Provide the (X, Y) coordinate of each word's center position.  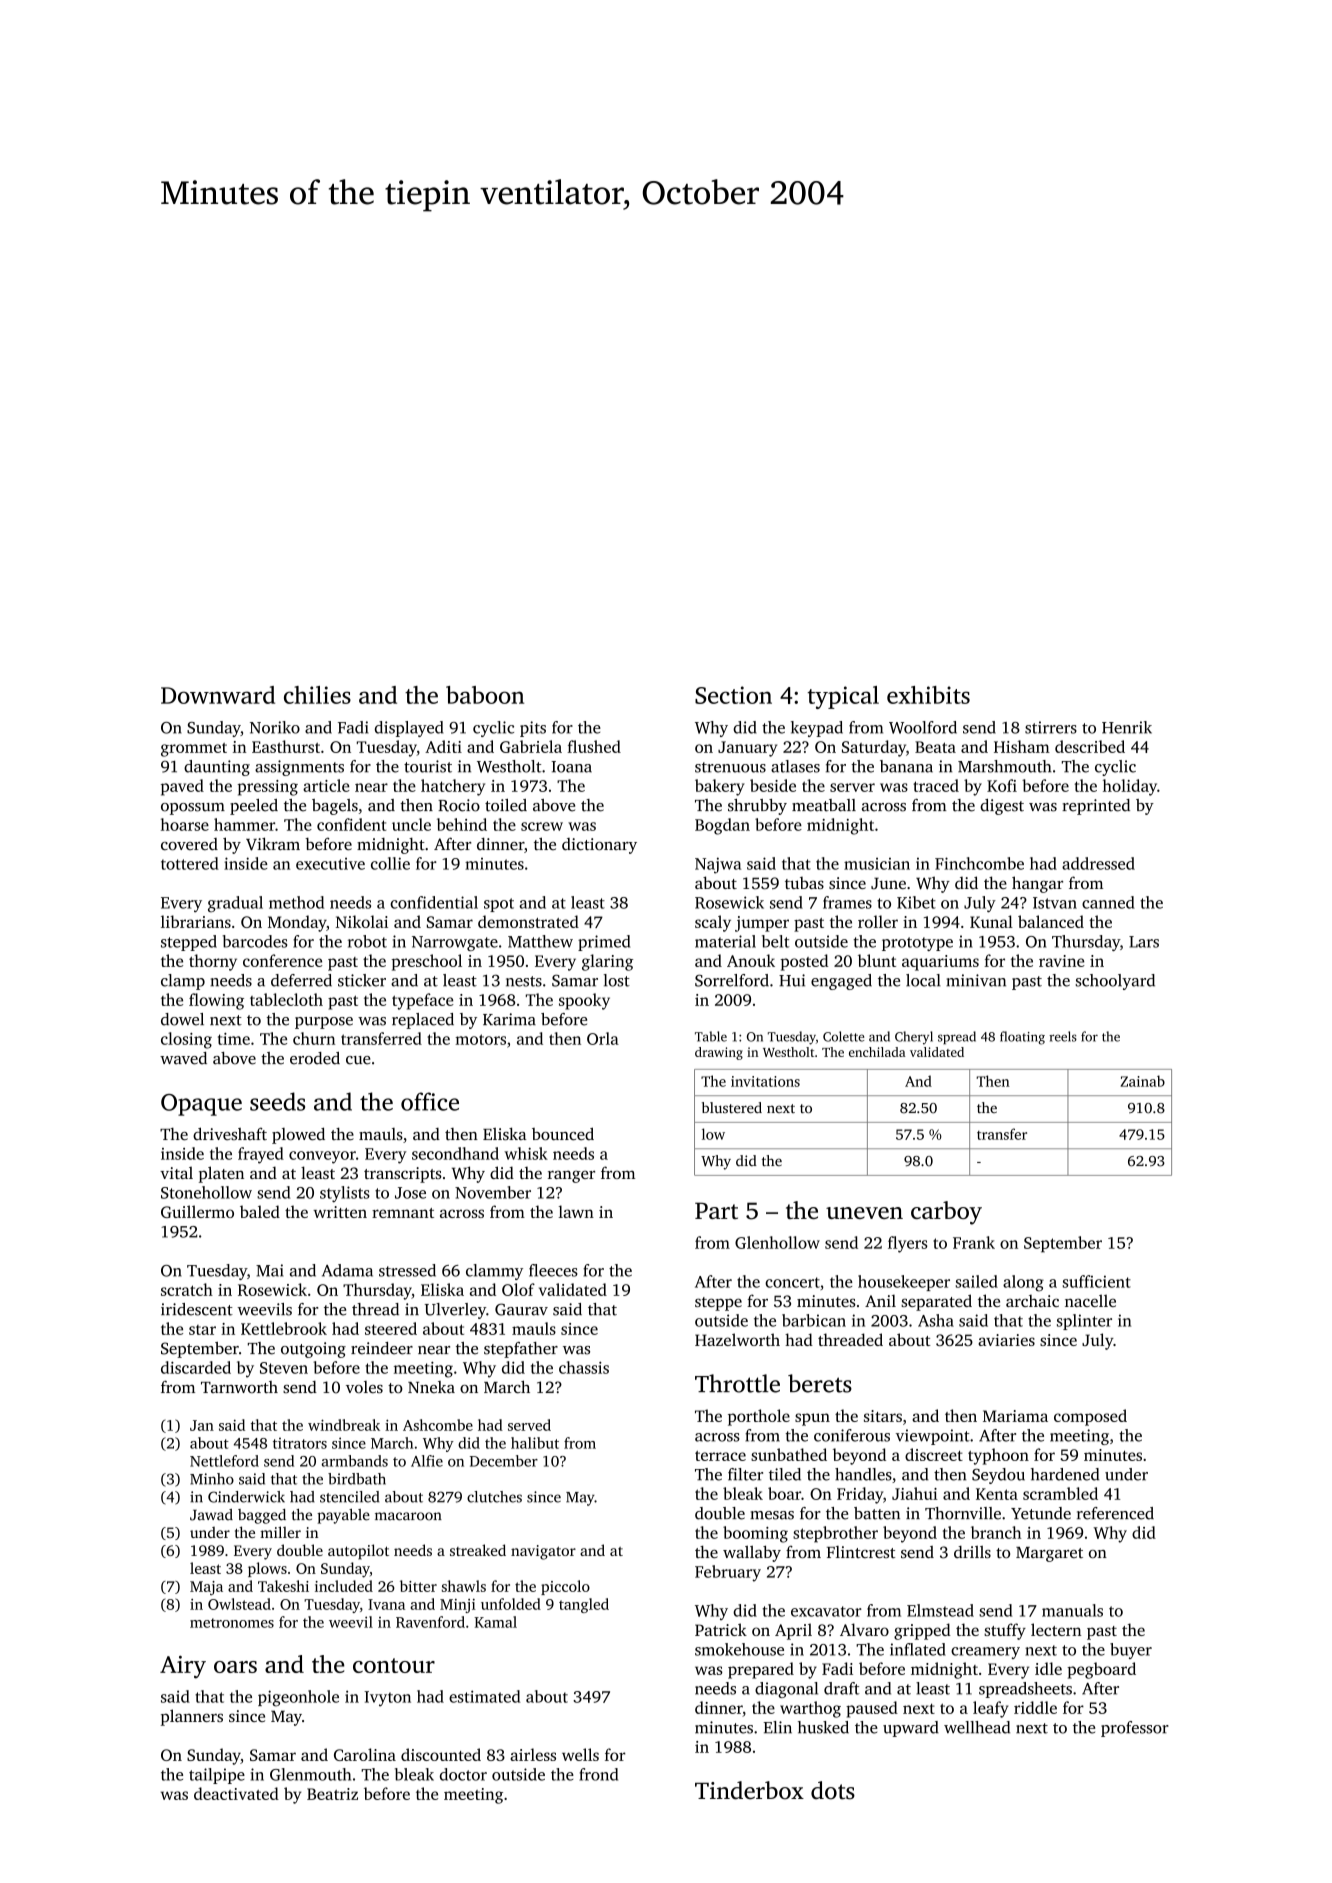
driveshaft (230, 1133)
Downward (218, 695)
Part (716, 1210)
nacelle (1090, 1300)
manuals (1072, 1610)
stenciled (349, 1497)
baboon (485, 695)
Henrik (1127, 727)
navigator (543, 1552)
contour (394, 1665)
